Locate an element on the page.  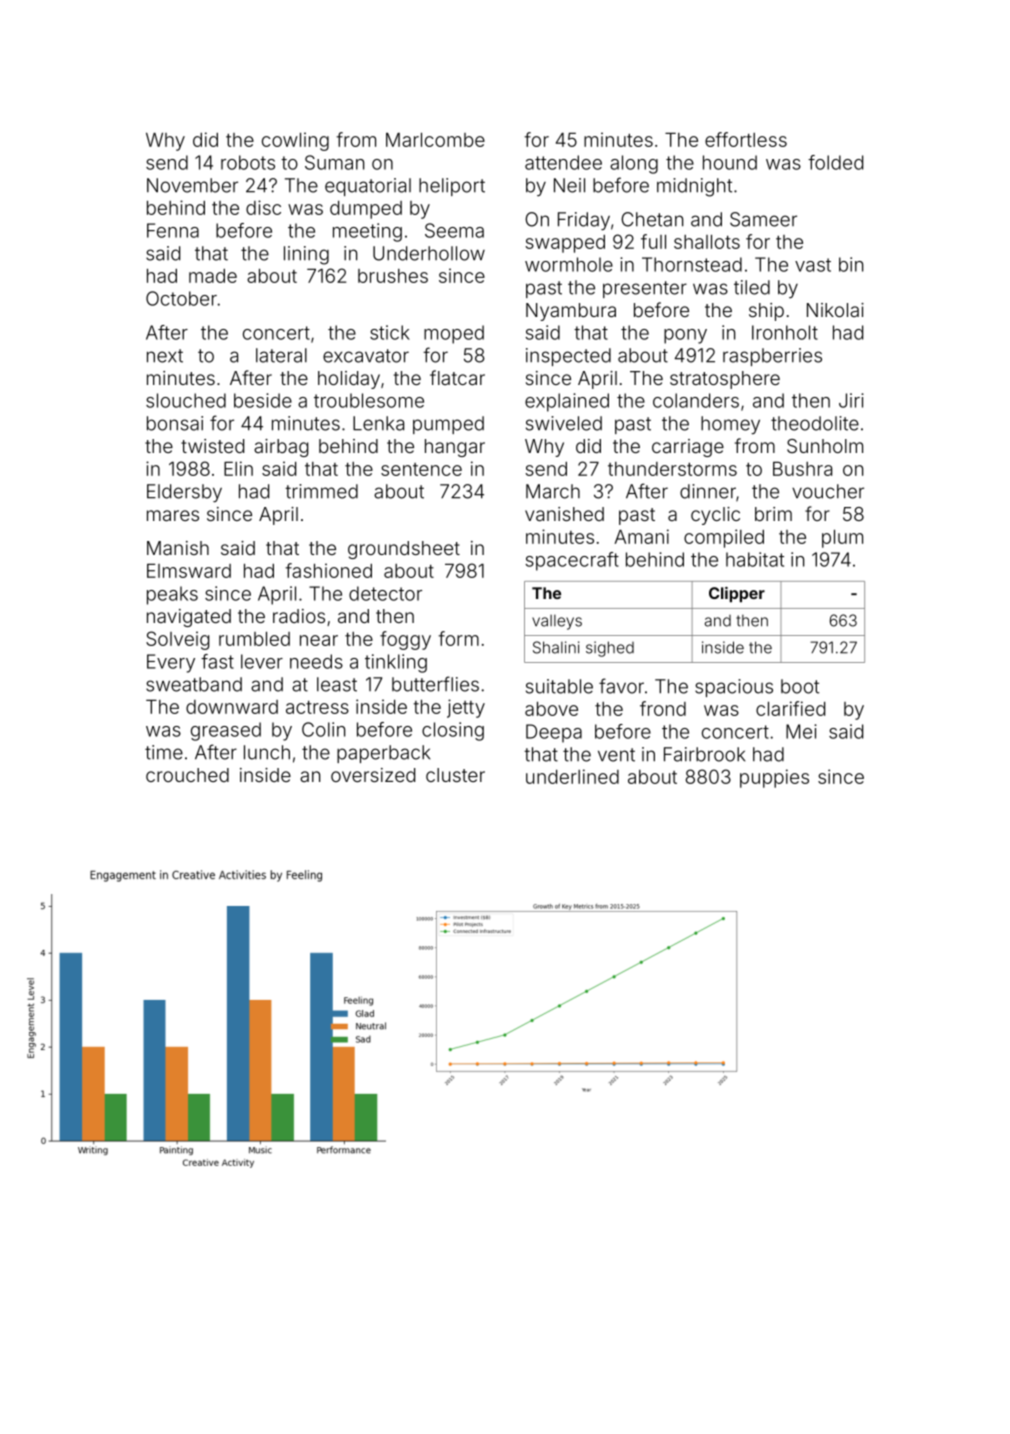
vanished is located at coordinates (564, 514).
